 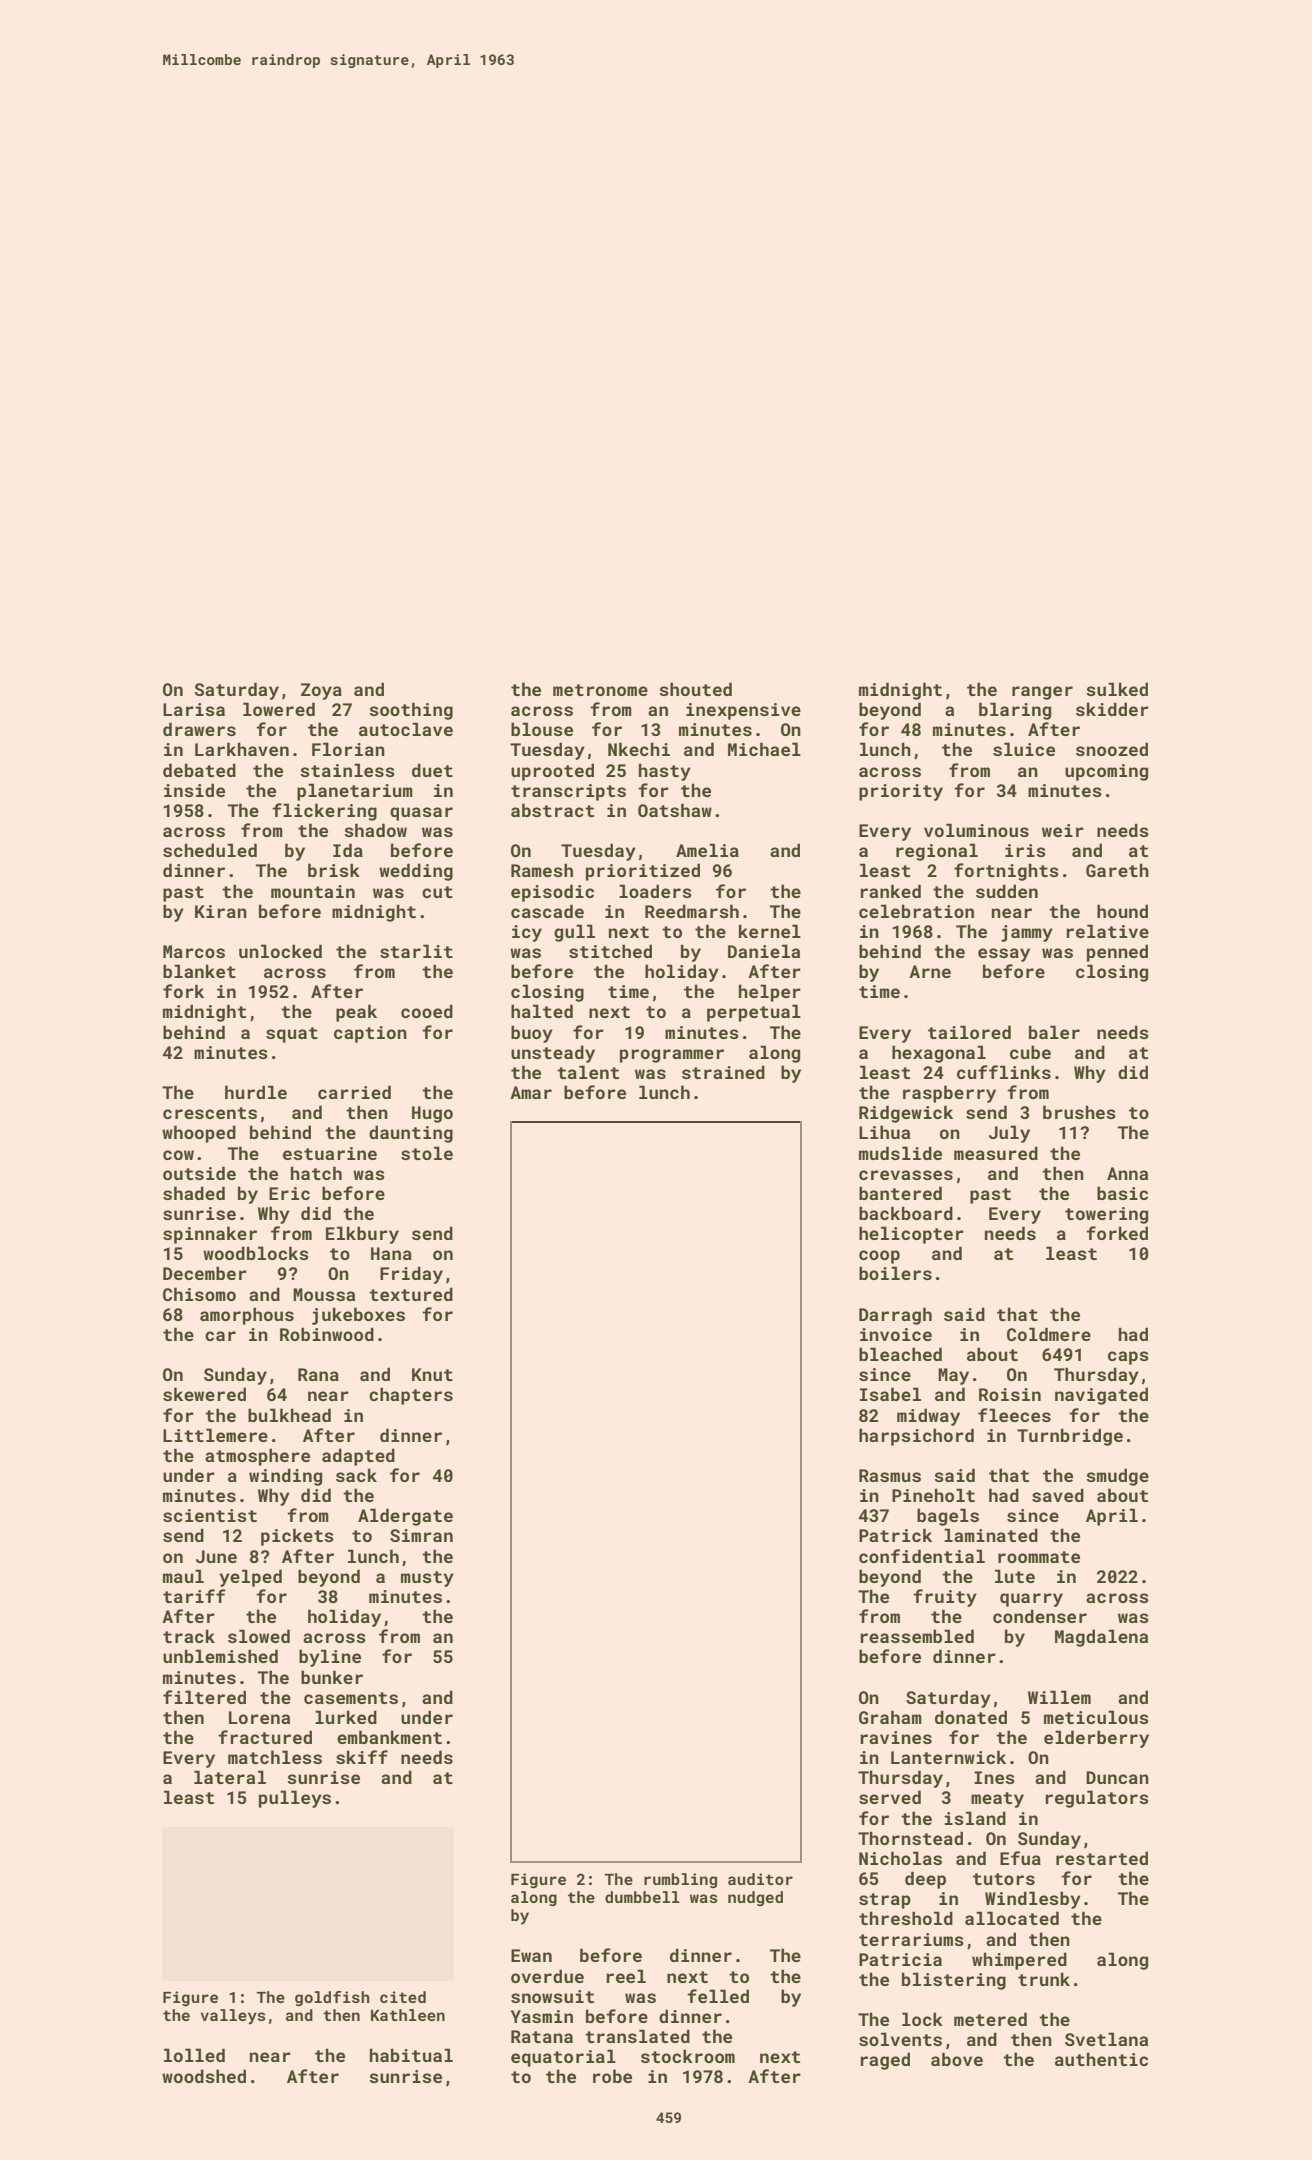 What do you see at coordinates (318, 1374) in the screenshot?
I see `Rana` at bounding box center [318, 1374].
